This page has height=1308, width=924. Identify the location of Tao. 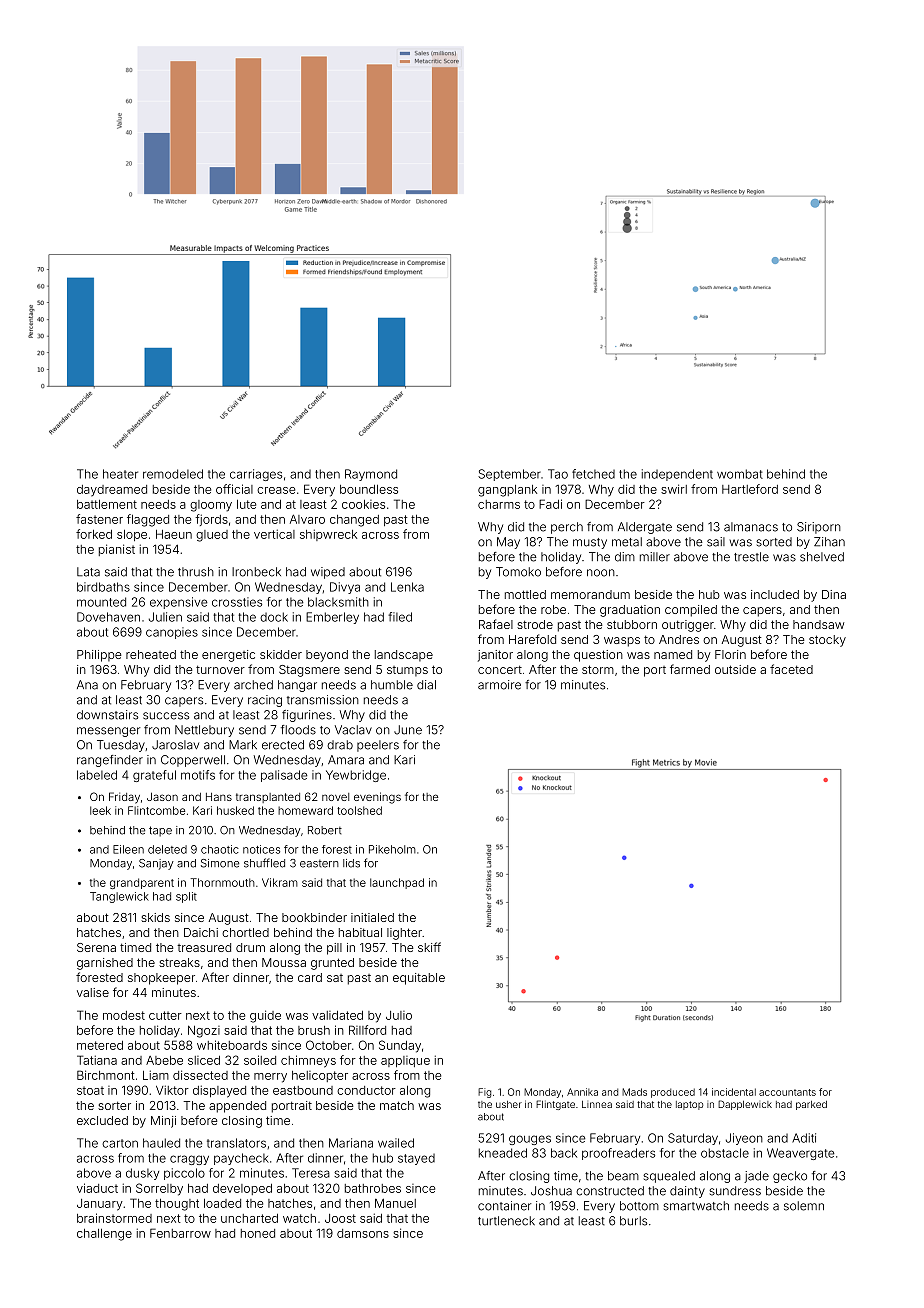
(558, 474).
